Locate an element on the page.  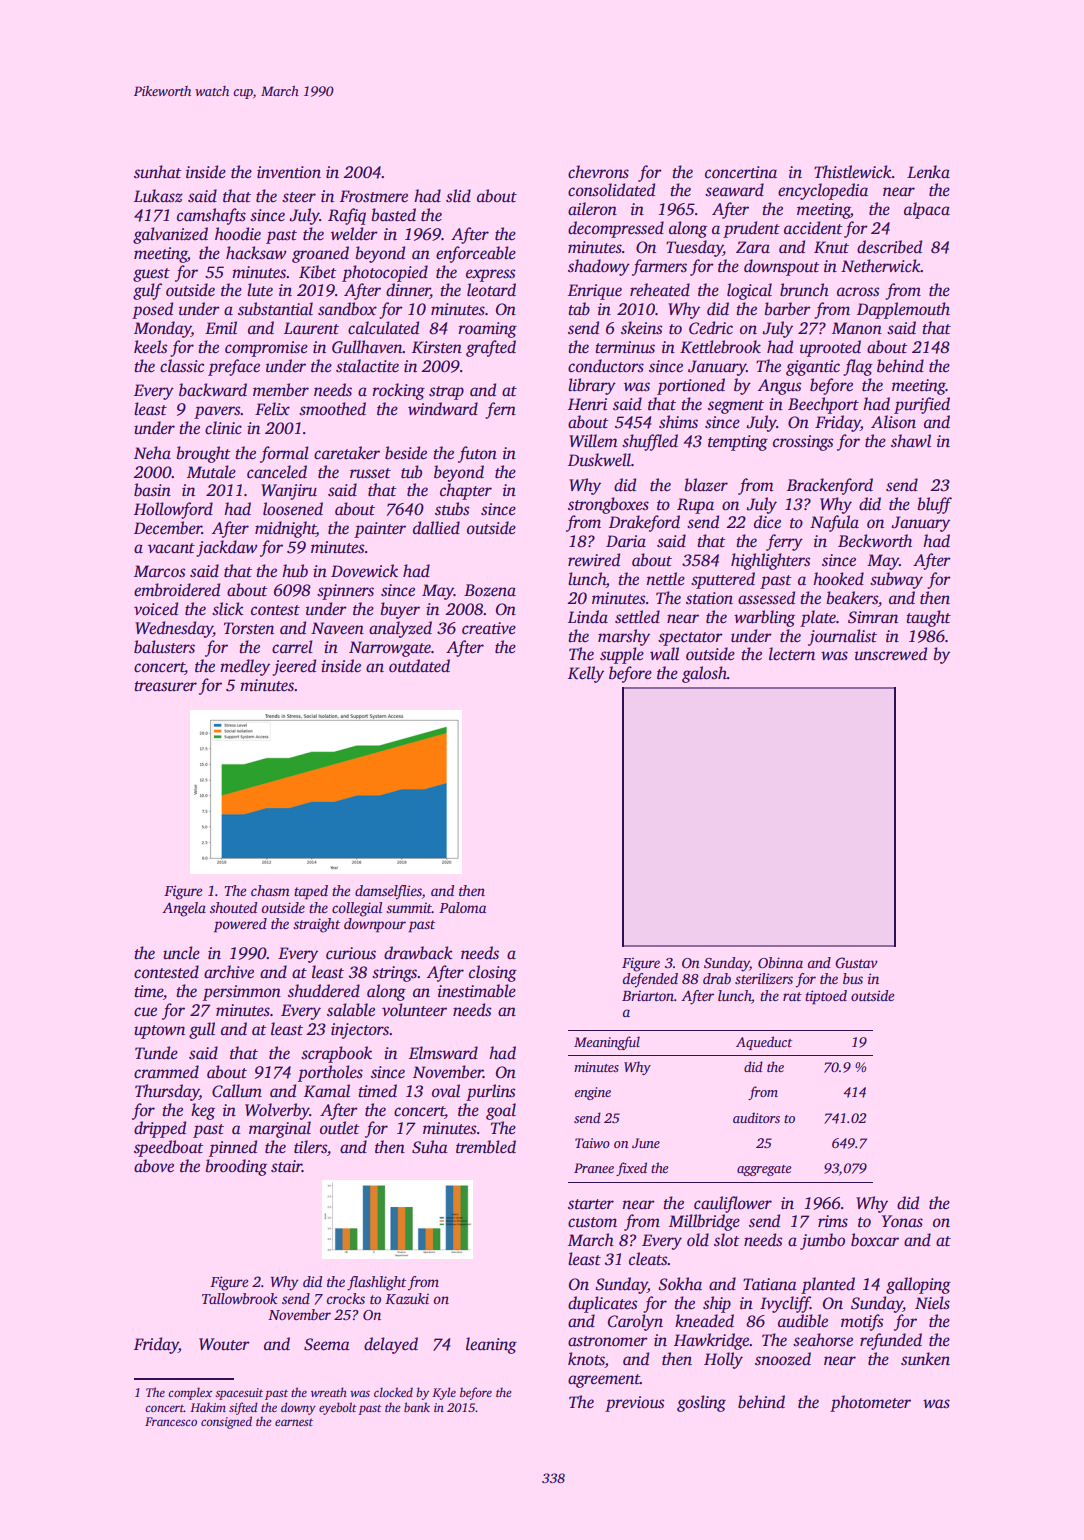
Kyle is located at coordinates (444, 1393).
